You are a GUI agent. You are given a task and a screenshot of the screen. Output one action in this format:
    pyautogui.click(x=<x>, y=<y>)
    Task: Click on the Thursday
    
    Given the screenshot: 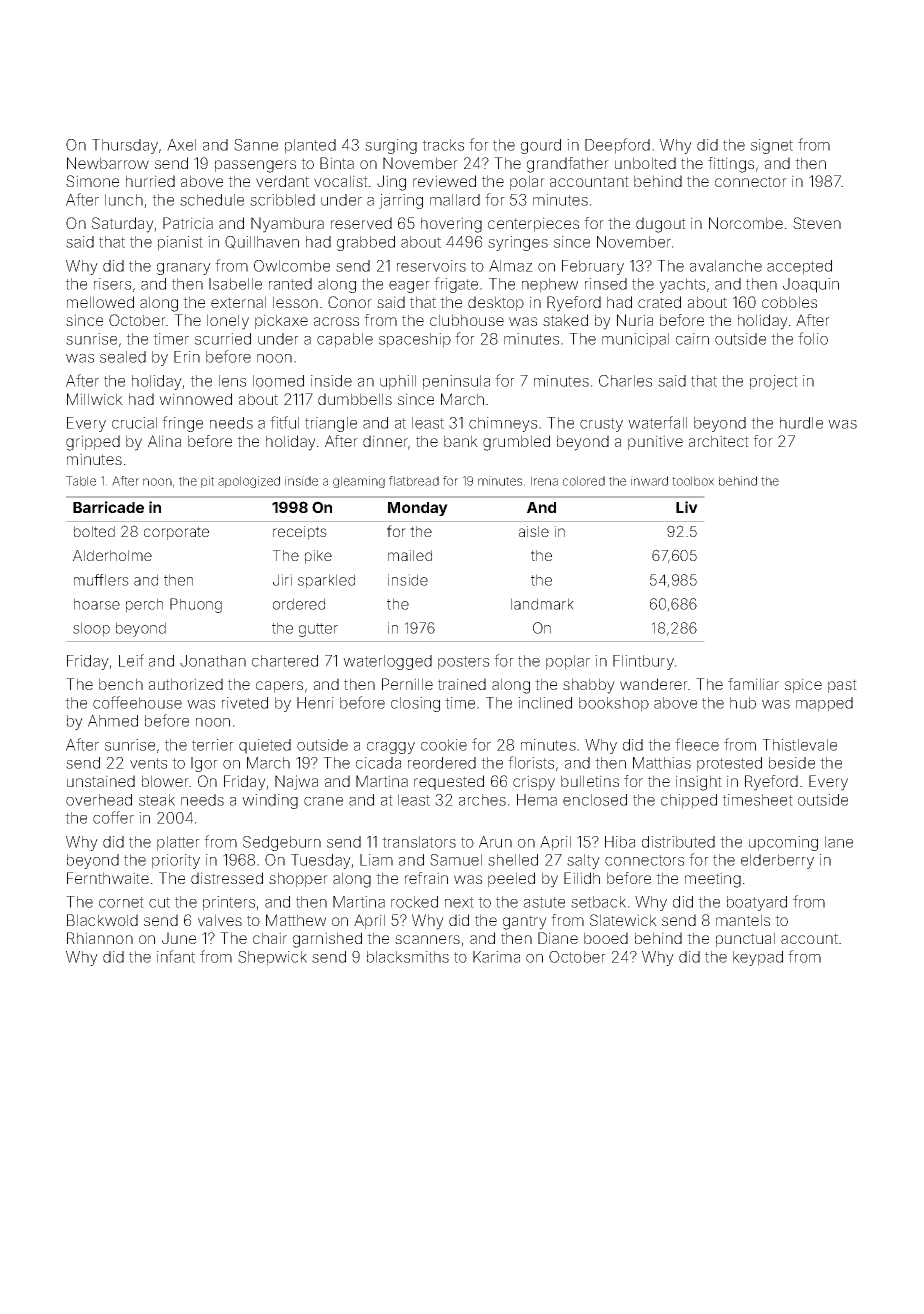 What is the action you would take?
    pyautogui.click(x=125, y=146)
